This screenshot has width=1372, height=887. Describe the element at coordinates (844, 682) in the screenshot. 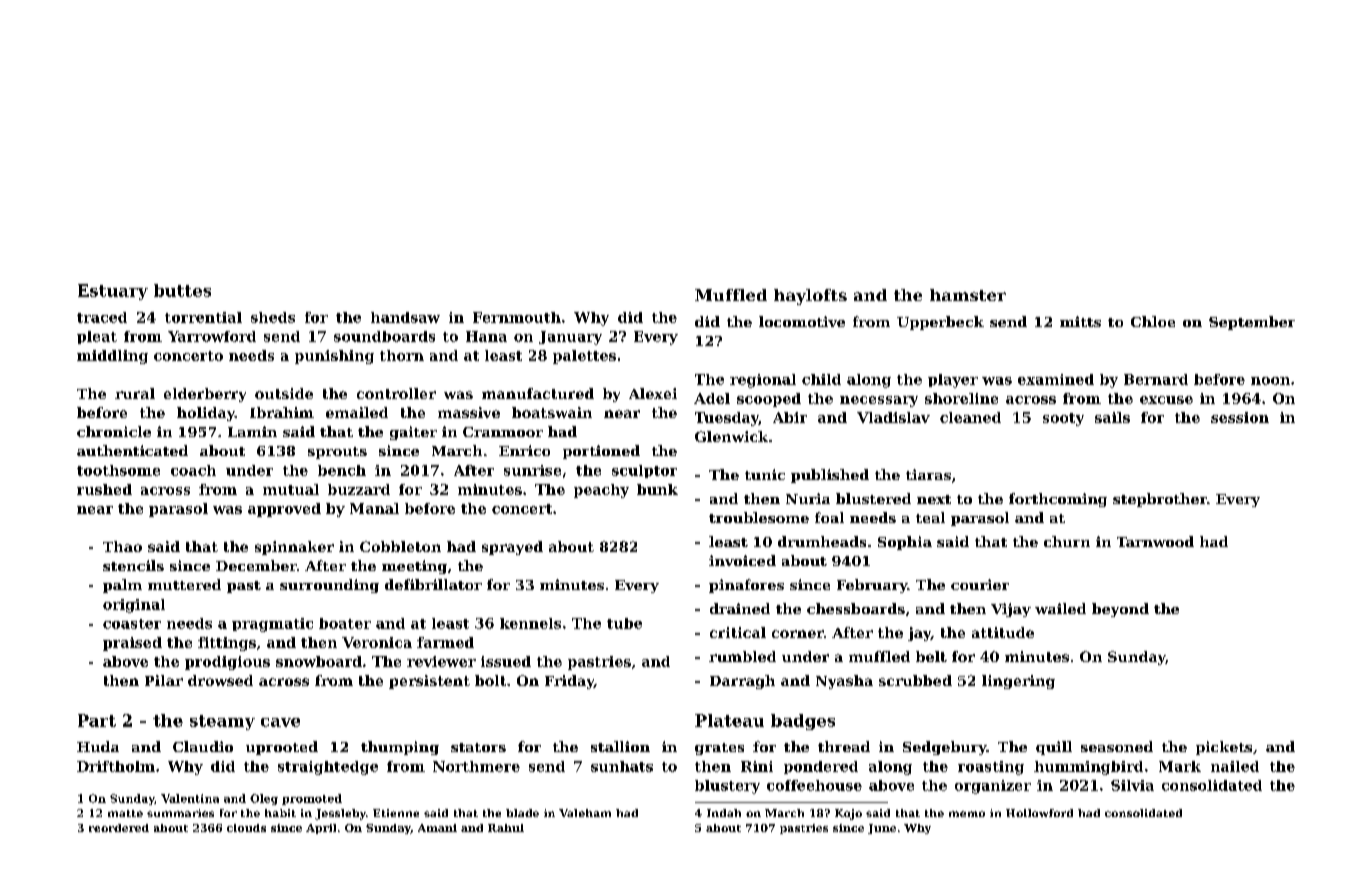

I see `Nyasha` at that location.
